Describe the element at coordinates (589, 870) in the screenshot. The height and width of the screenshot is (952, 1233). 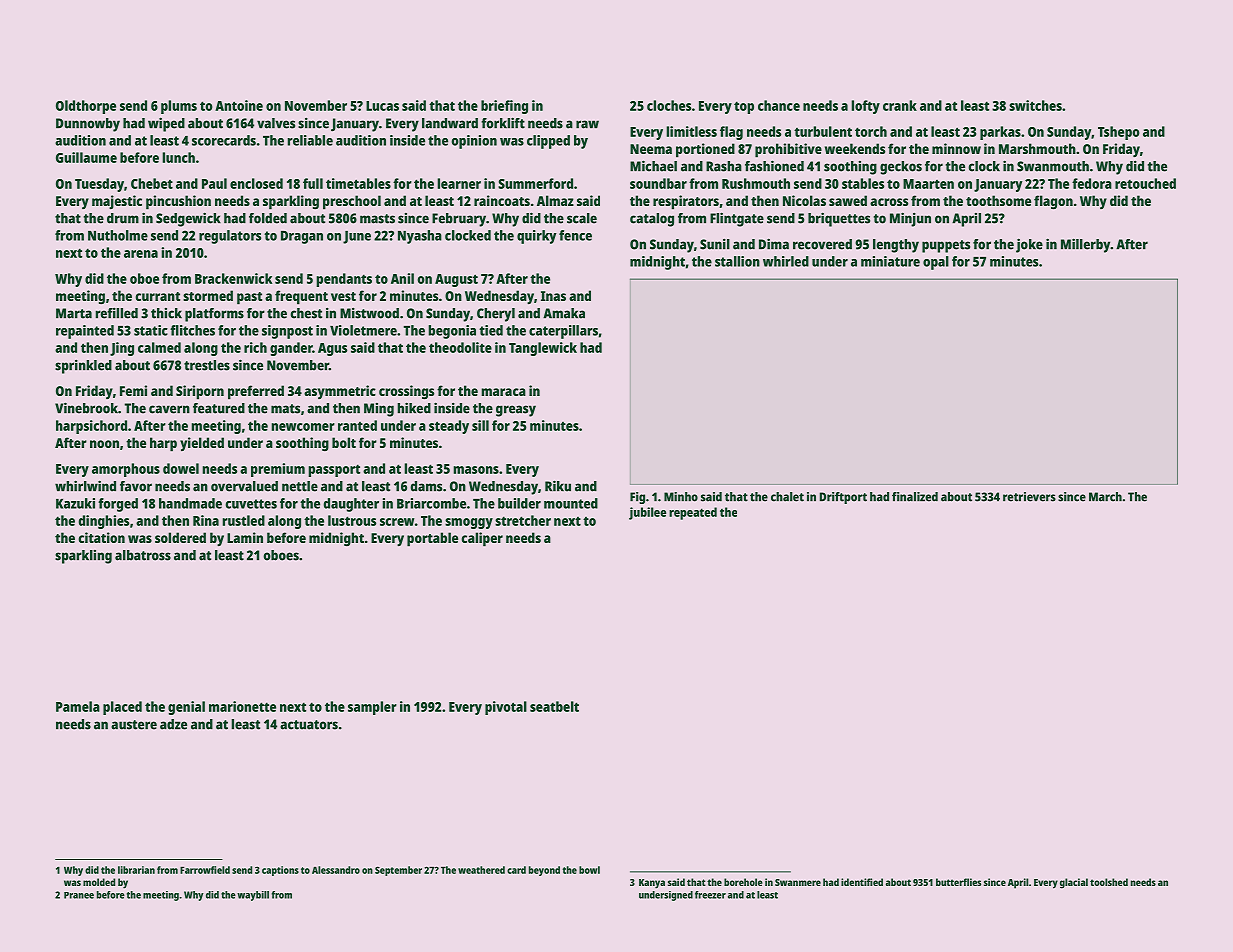
I see `bowl` at that location.
